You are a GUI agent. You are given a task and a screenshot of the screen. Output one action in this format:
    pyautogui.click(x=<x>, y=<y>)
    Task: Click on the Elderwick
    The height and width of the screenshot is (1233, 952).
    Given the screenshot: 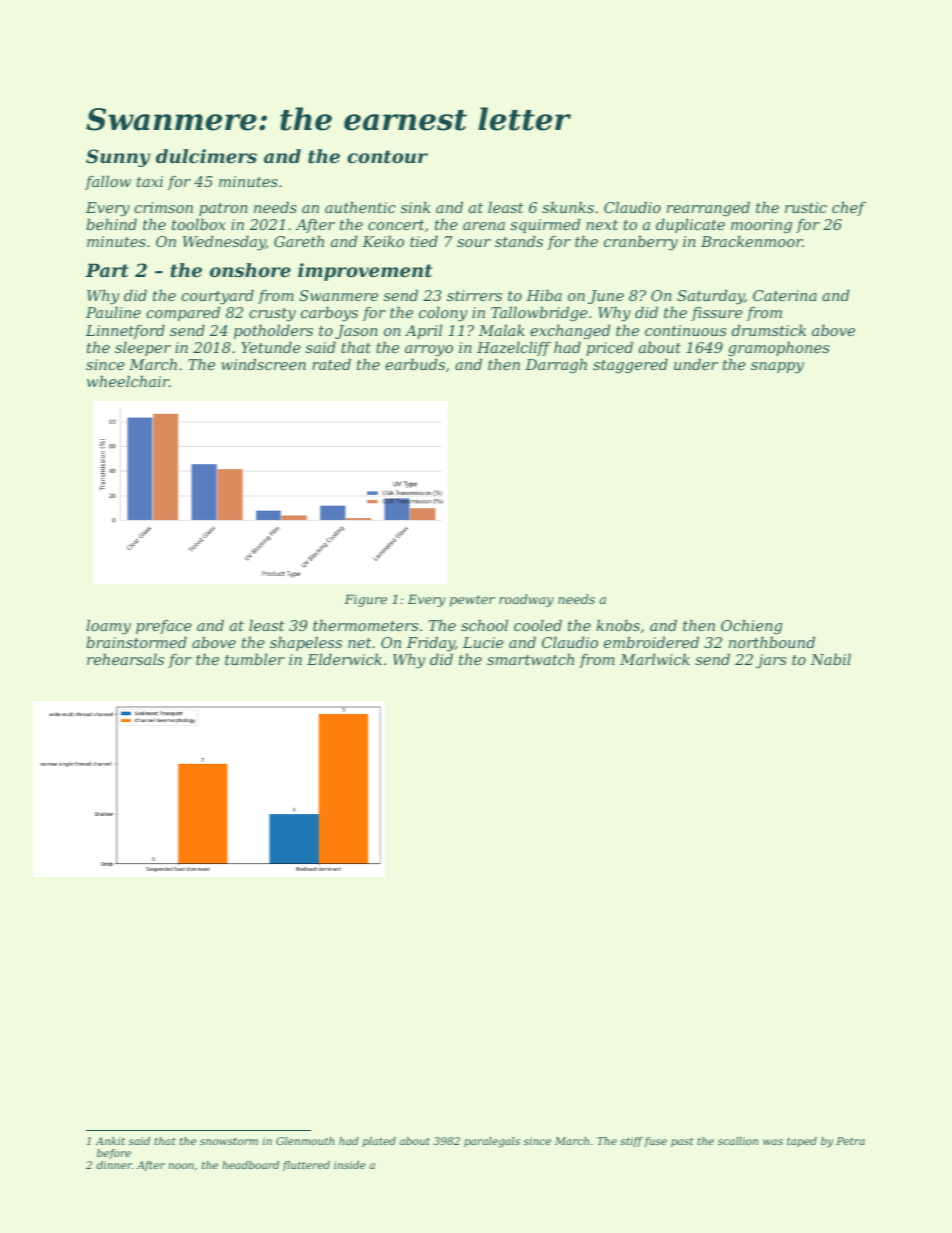 What is the action you would take?
    pyautogui.click(x=344, y=659)
